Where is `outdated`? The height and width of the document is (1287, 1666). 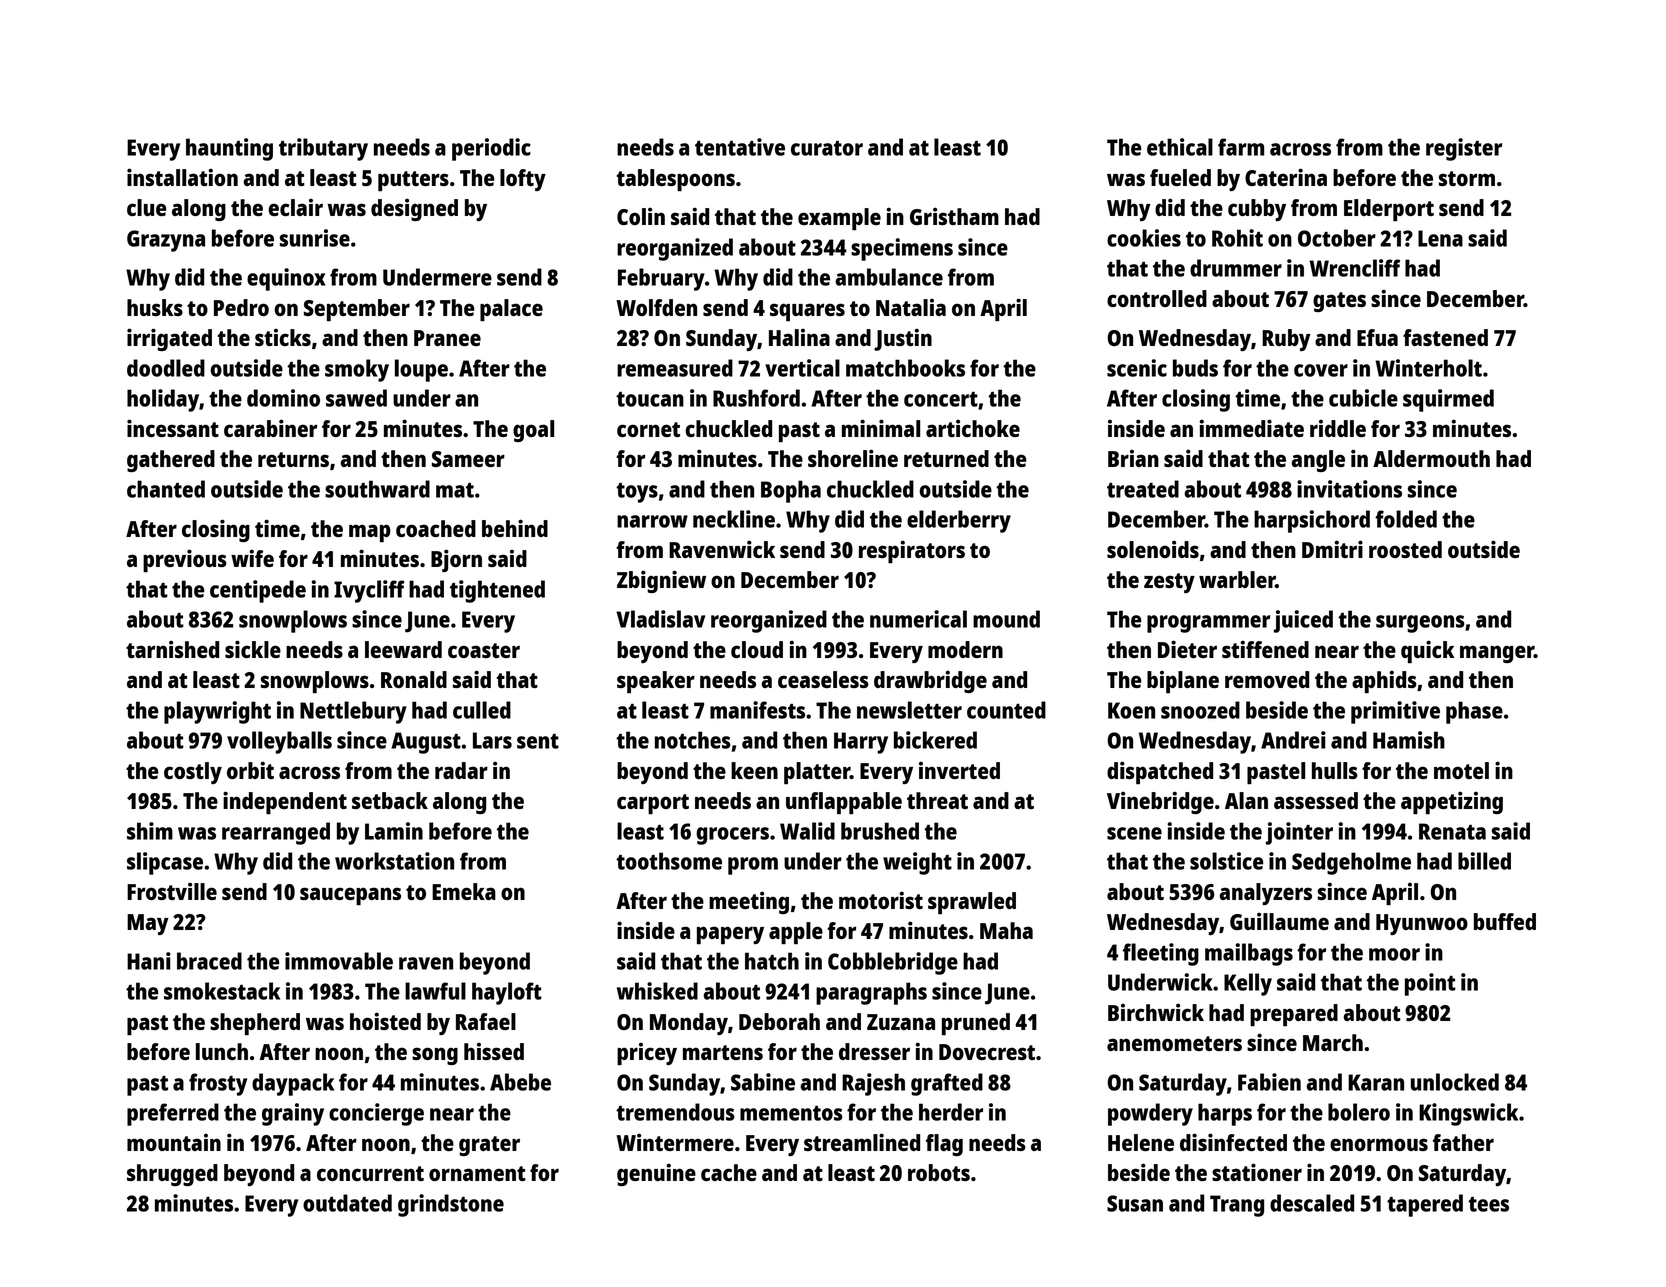
outdated is located at coordinates (347, 1203).
